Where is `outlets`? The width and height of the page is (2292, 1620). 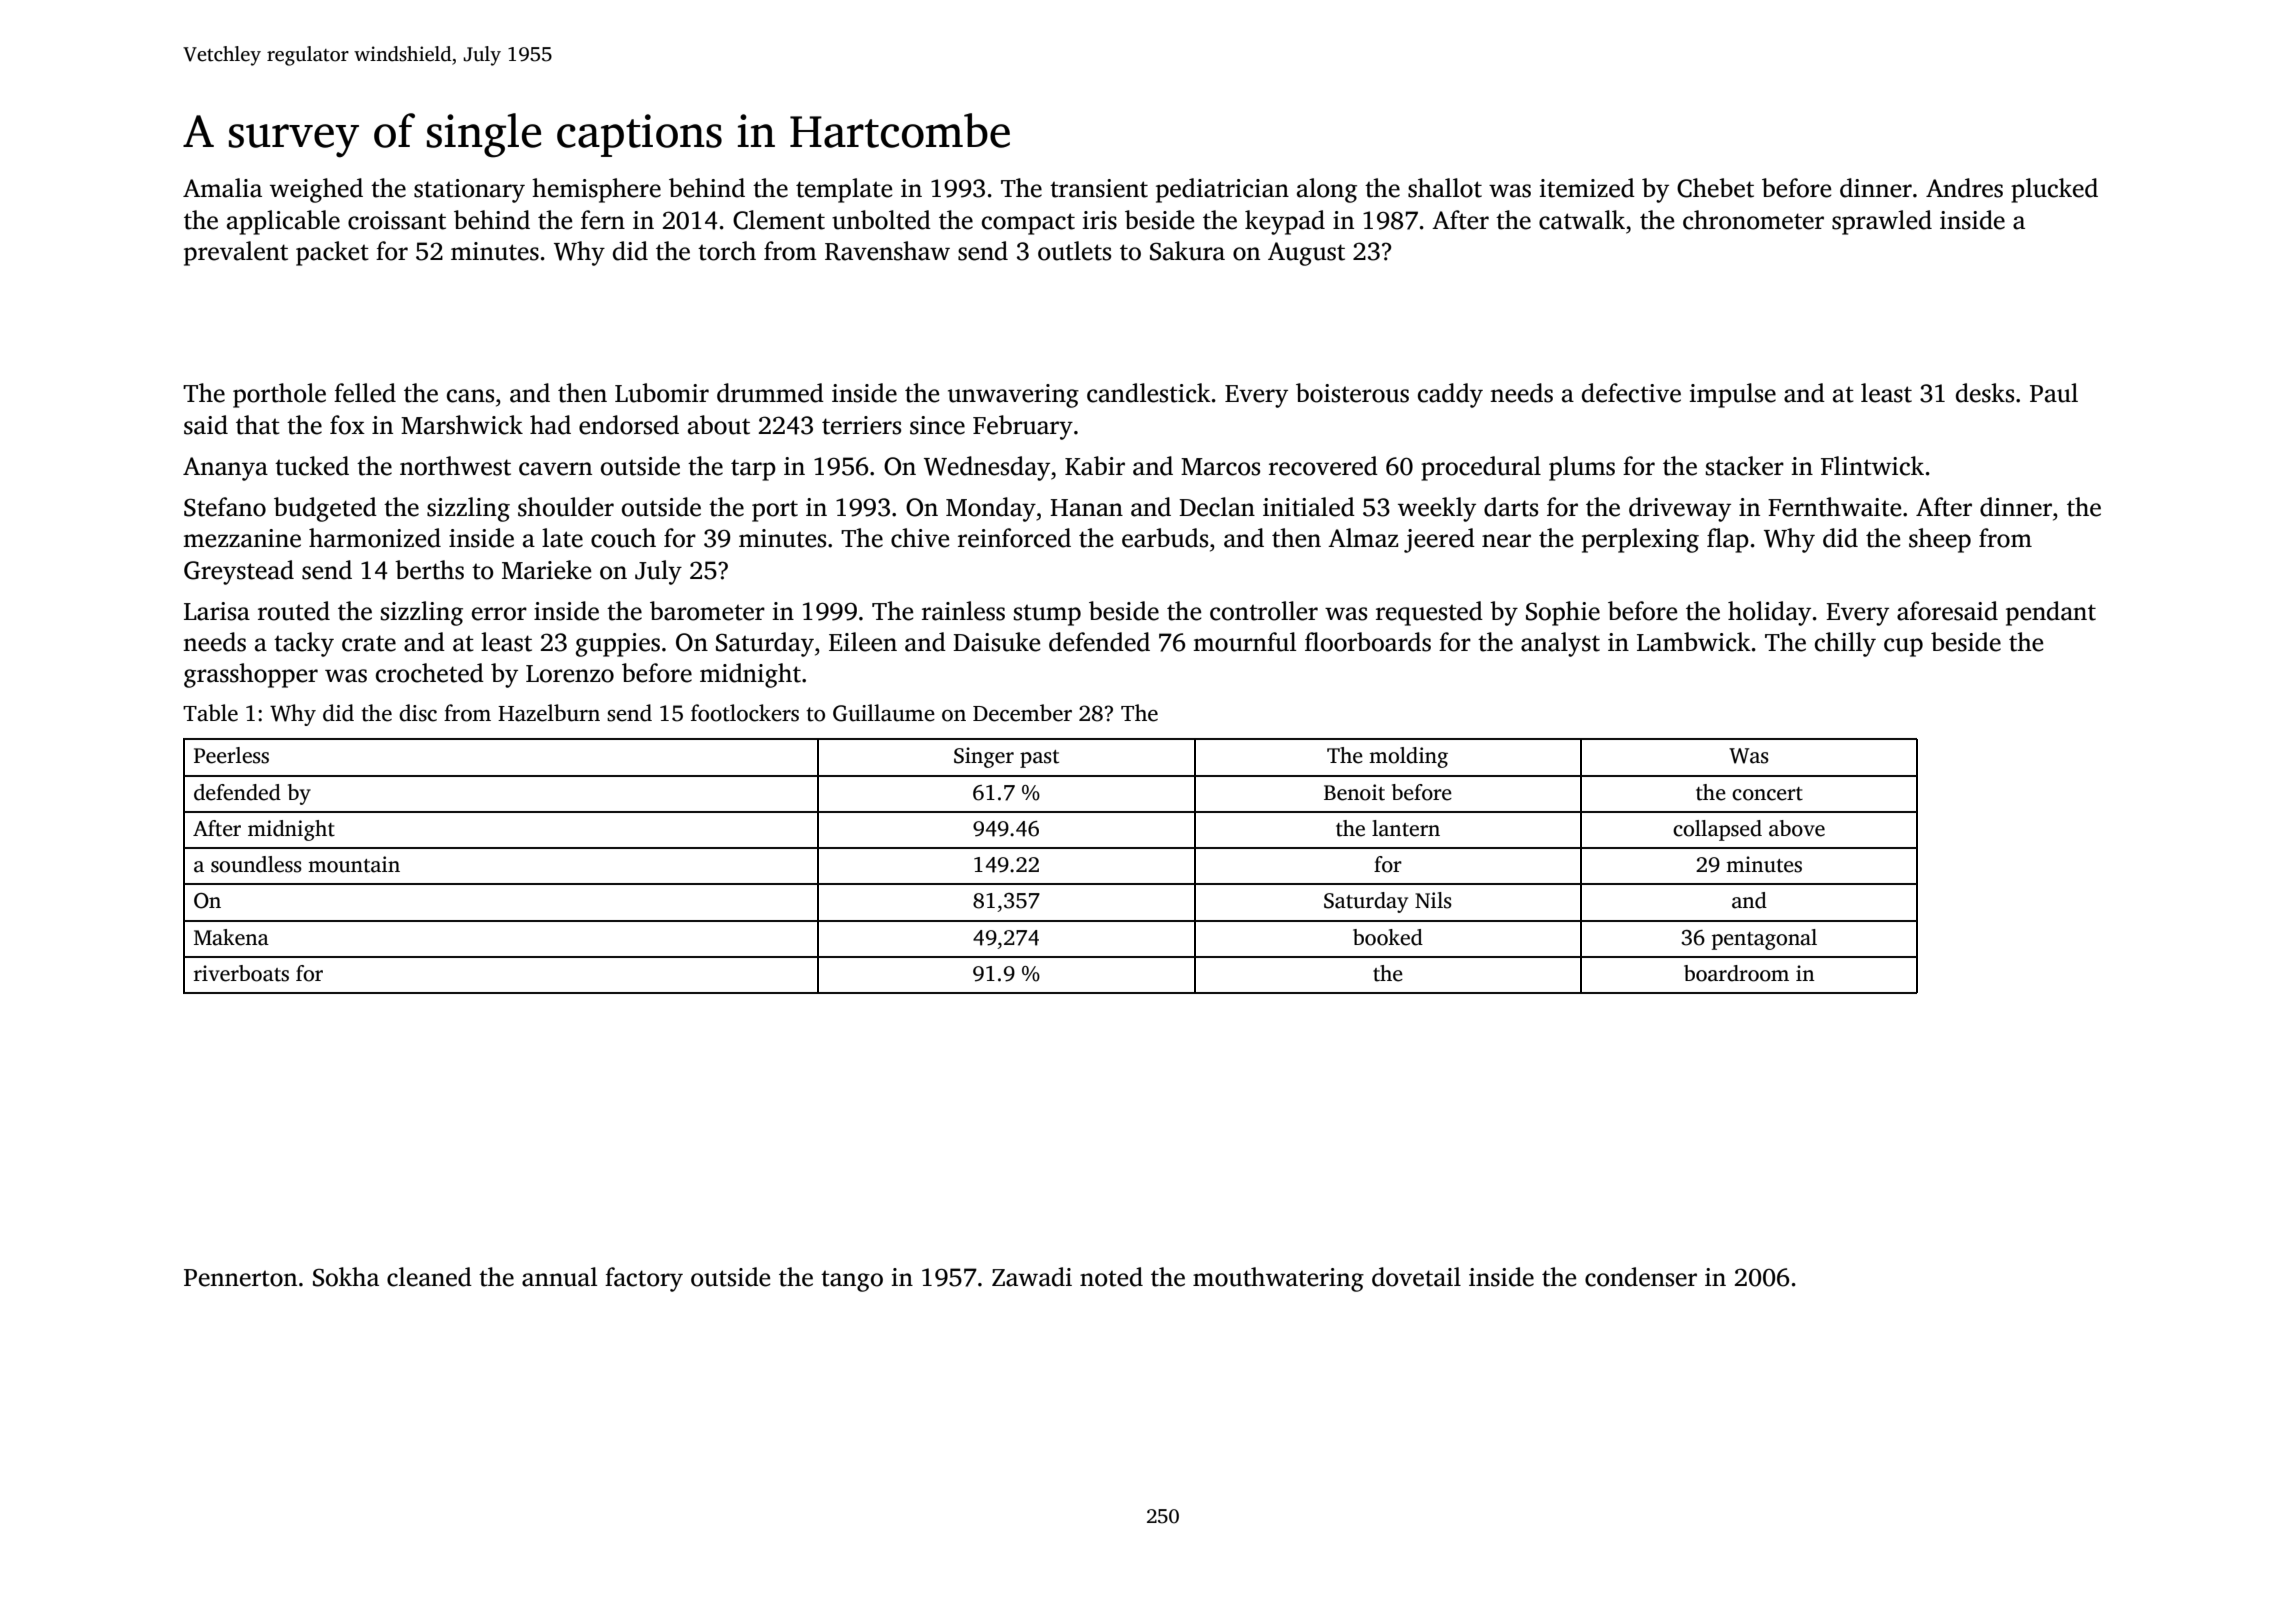 outlets is located at coordinates (1074, 251).
